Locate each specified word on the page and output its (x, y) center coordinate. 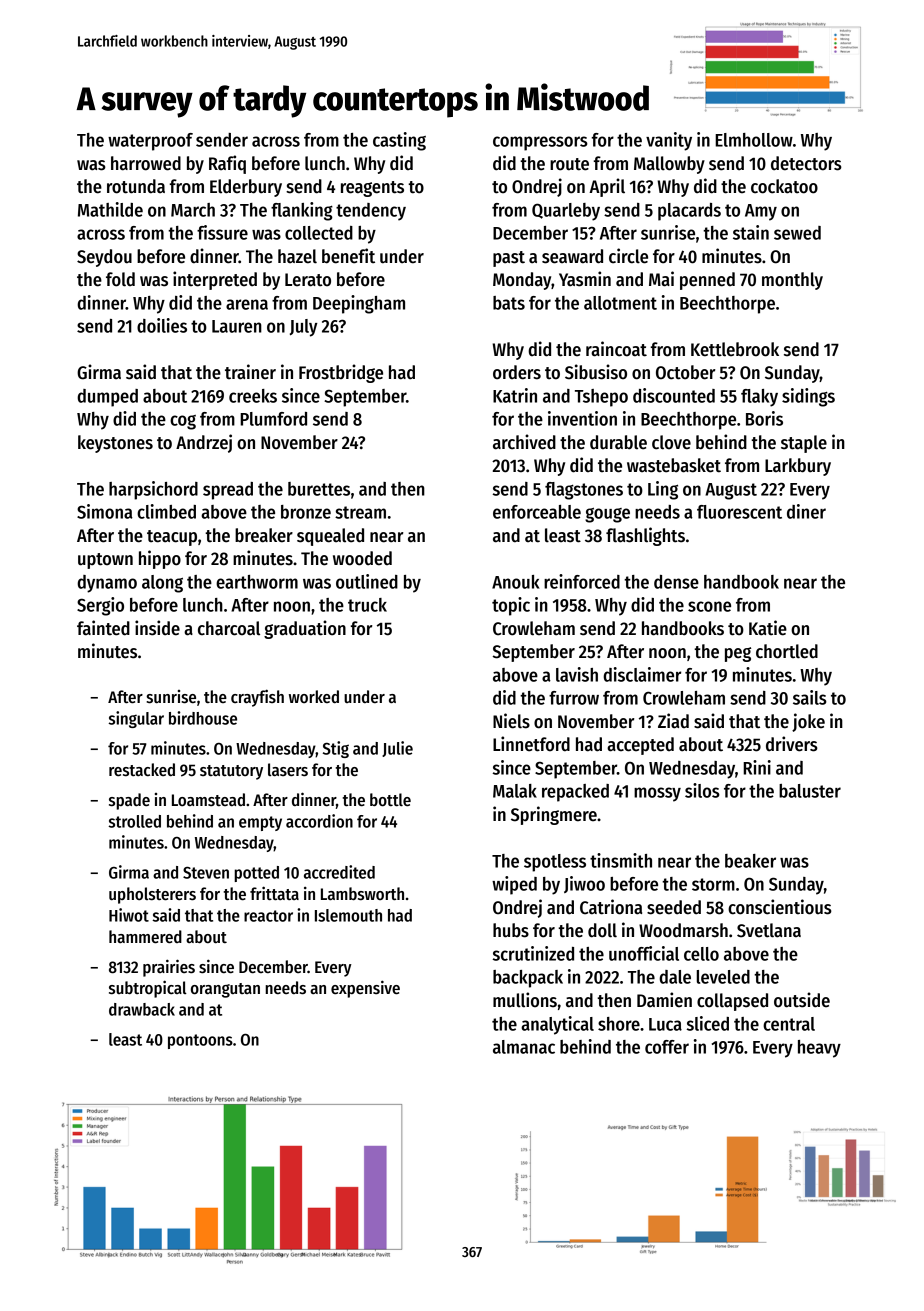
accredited (339, 872)
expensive (365, 989)
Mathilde (110, 209)
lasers (288, 770)
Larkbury (798, 467)
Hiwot (129, 915)
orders (517, 372)
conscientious (780, 907)
